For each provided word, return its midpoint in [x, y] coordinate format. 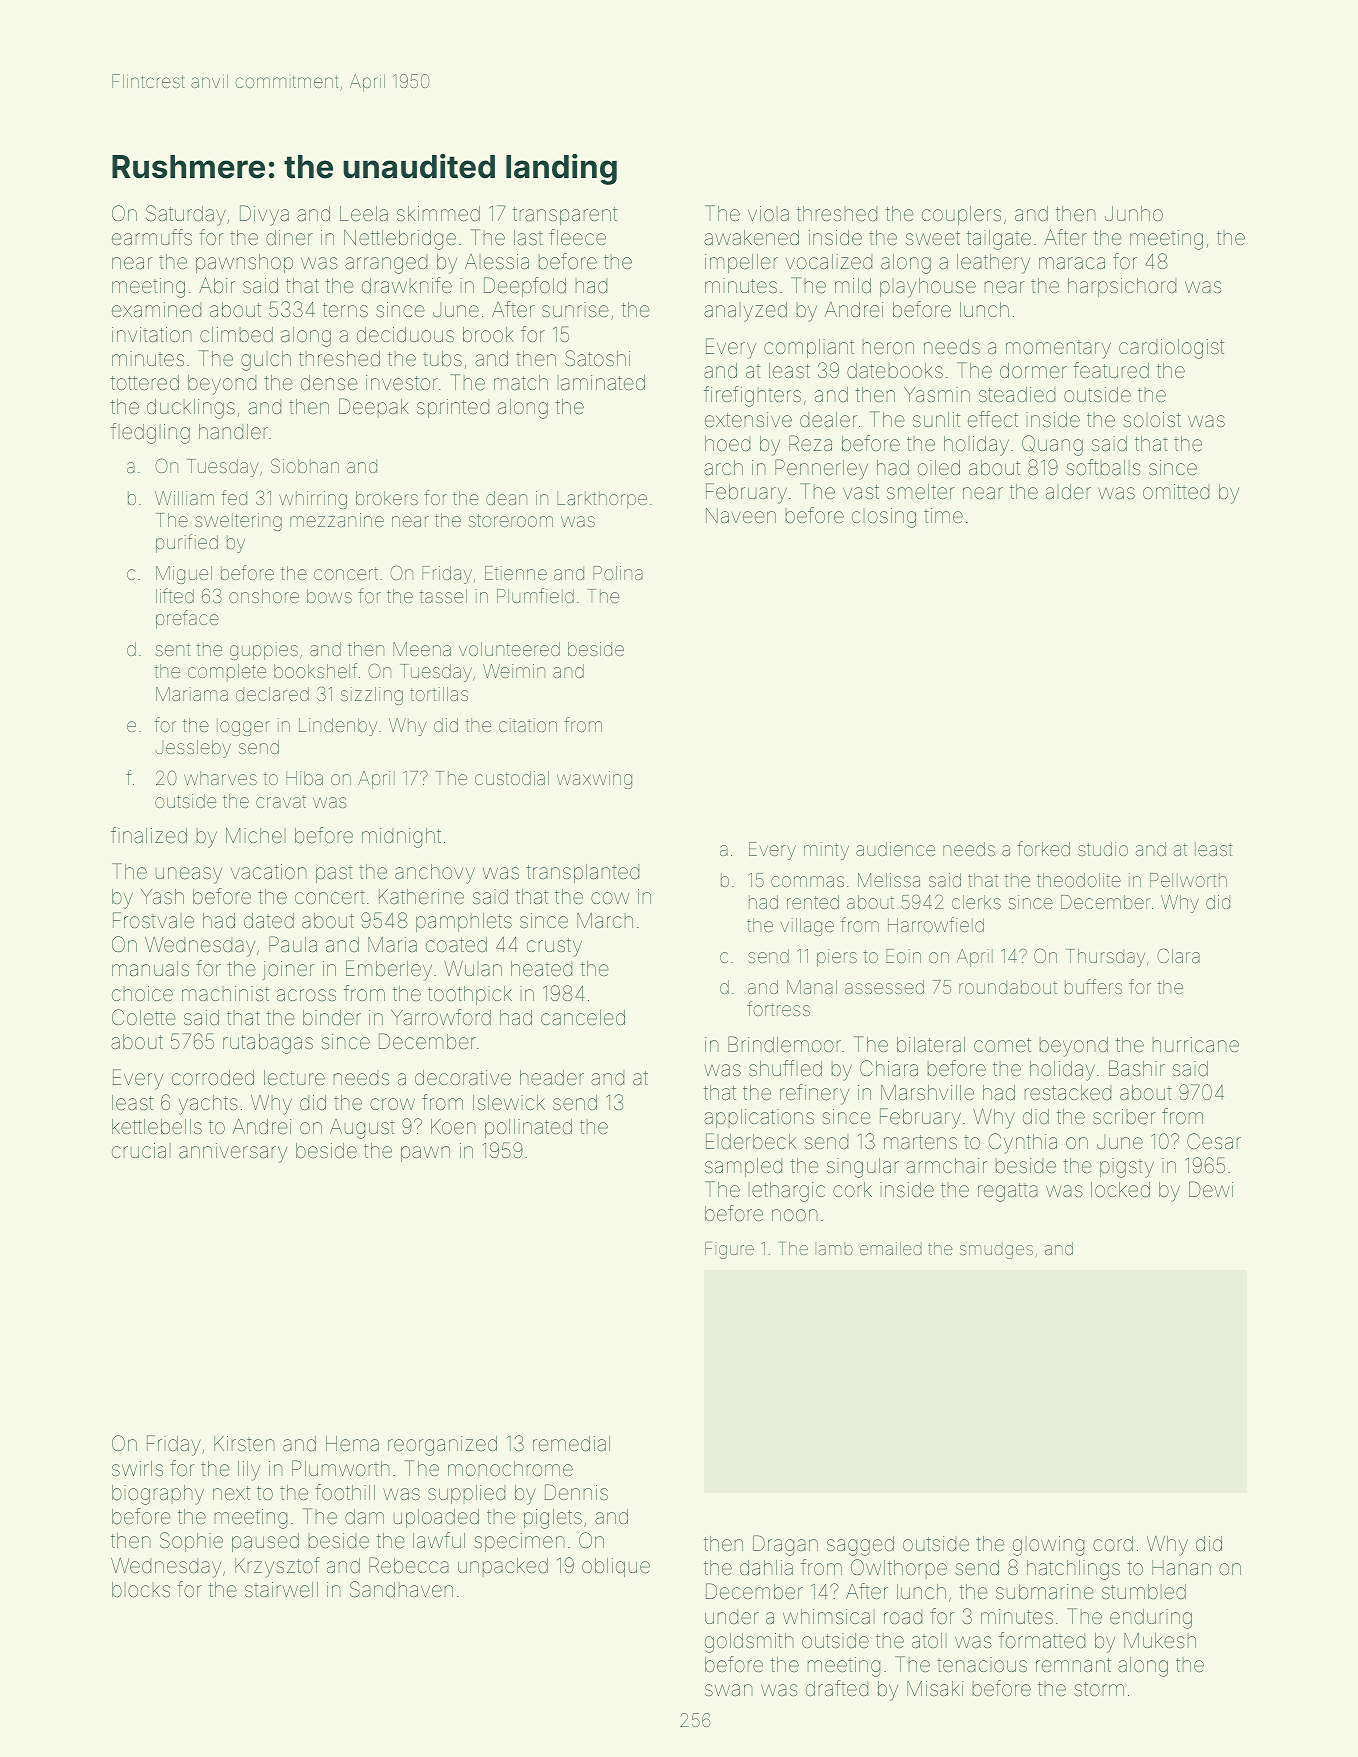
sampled [743, 1167]
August [362, 1129]
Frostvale [153, 920]
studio [1103, 849]
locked [1120, 1189]
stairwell [281, 1589]
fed [234, 497]
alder [1068, 491]
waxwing [594, 780]
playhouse [928, 288]
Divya [264, 215]
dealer [828, 419]
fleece [577, 237]
